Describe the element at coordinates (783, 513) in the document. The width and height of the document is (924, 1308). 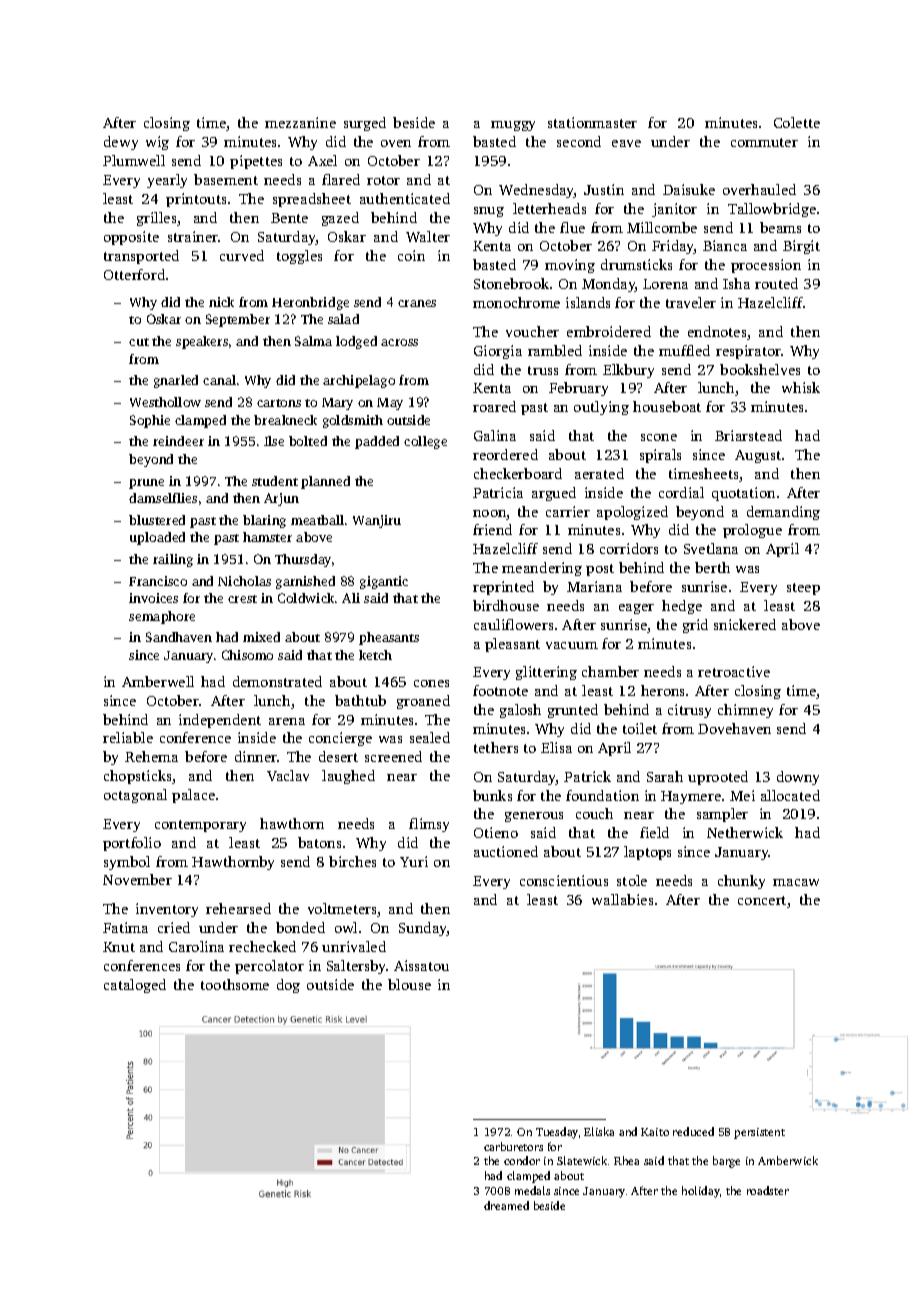
I see `demanding` at that location.
